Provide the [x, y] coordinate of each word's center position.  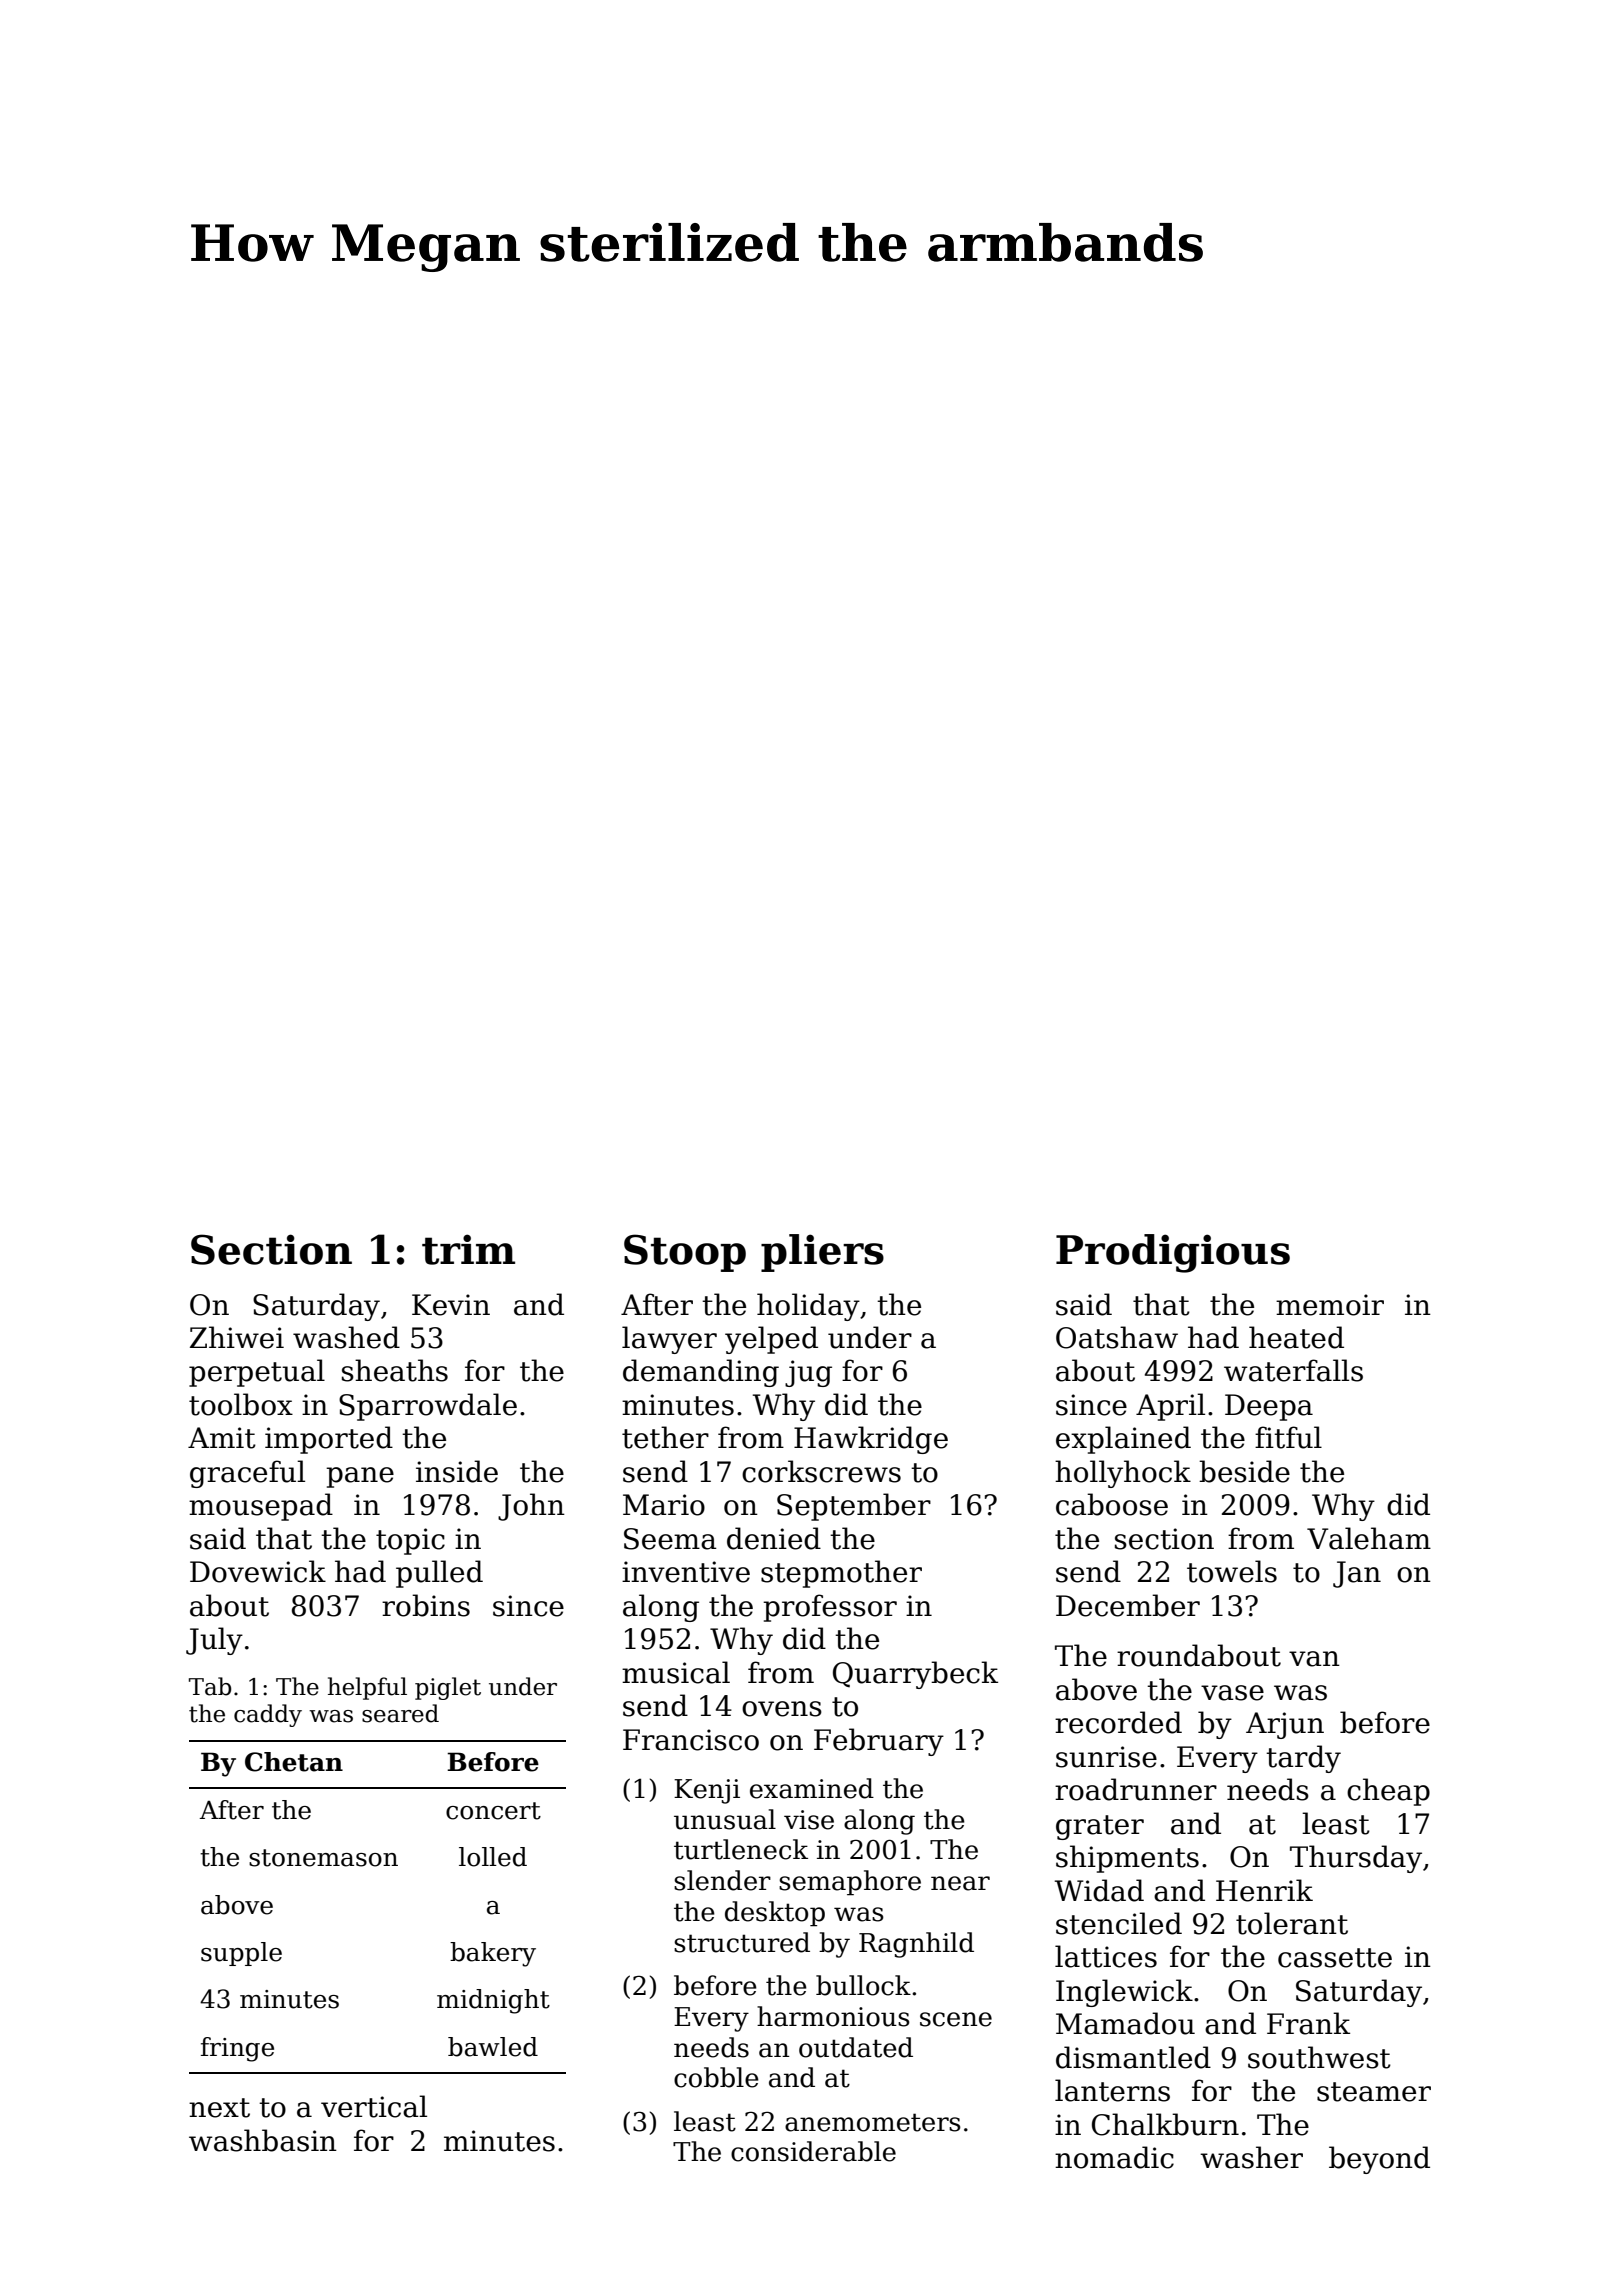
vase [1232, 1693]
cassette [1335, 1958]
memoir [1330, 1305]
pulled [439, 1574]
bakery [493, 1954]
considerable [813, 2151]
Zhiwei [237, 1337]
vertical [374, 2106]
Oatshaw [1117, 1337]
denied [774, 1538]
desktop [775, 1914]
